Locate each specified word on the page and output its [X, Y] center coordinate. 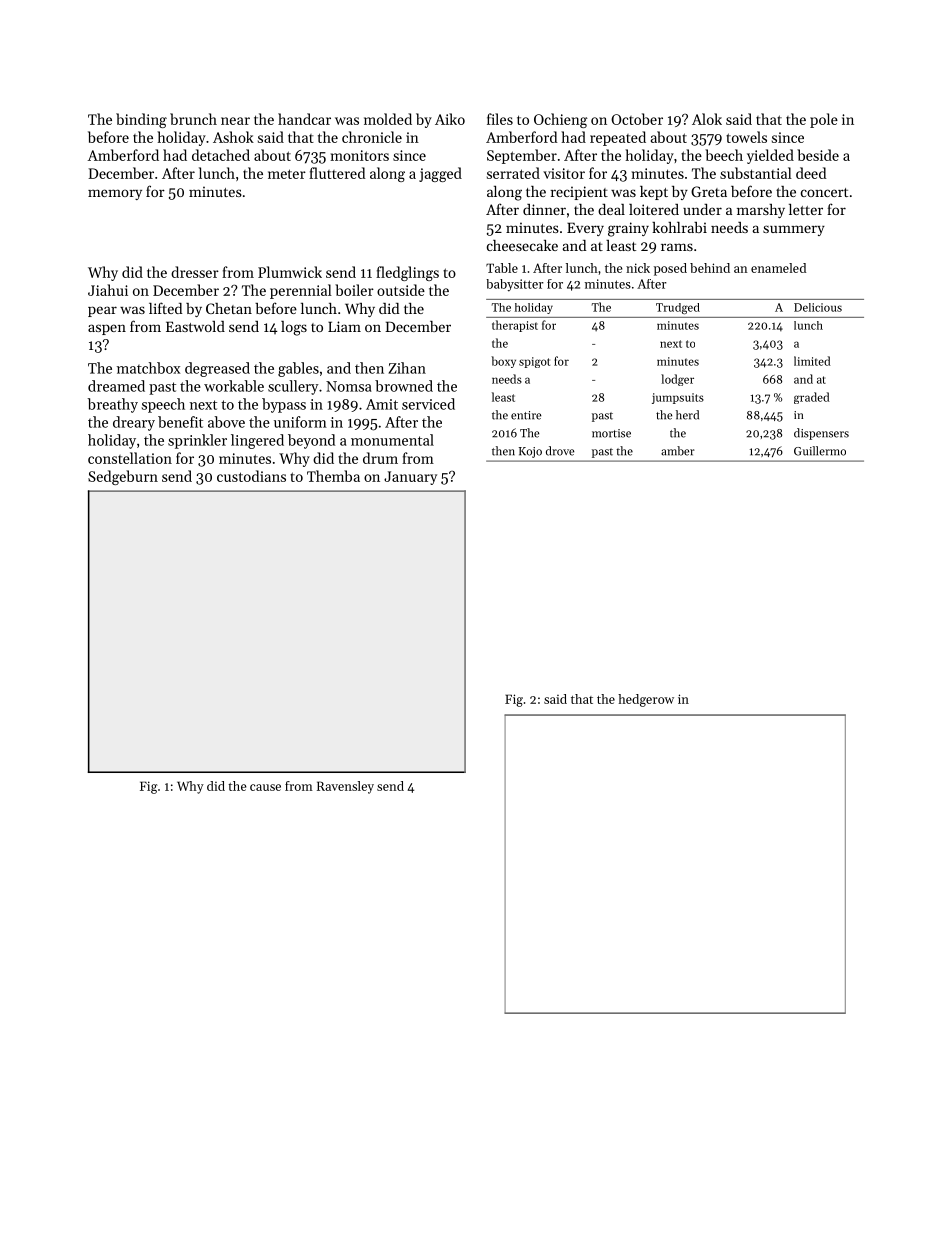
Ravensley [345, 787]
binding [141, 120]
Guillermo [820, 451]
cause [265, 787]
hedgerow [646, 700]
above [226, 422]
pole [824, 120]
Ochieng [561, 120]
